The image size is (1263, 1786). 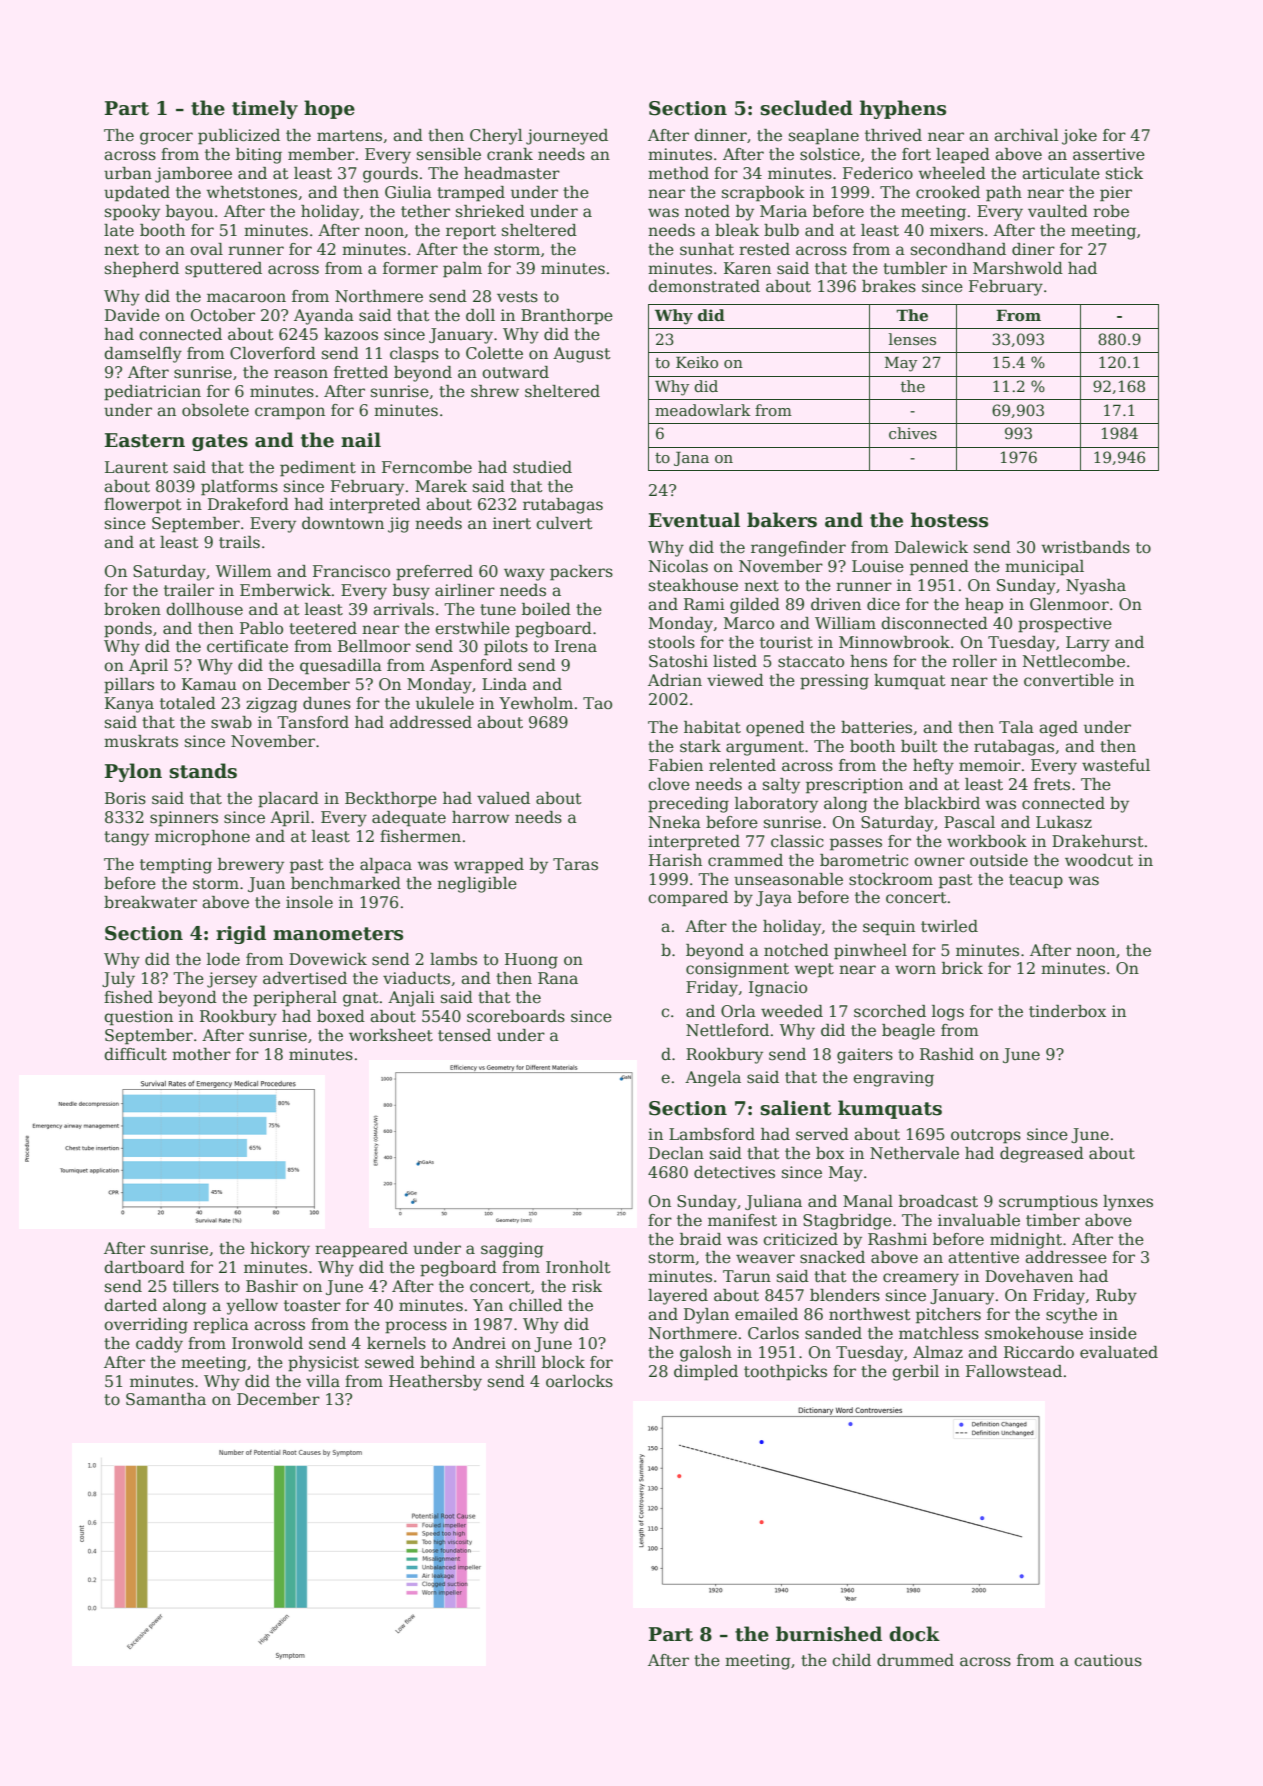 What do you see at coordinates (893, 135) in the image?
I see `thrived` at bounding box center [893, 135].
